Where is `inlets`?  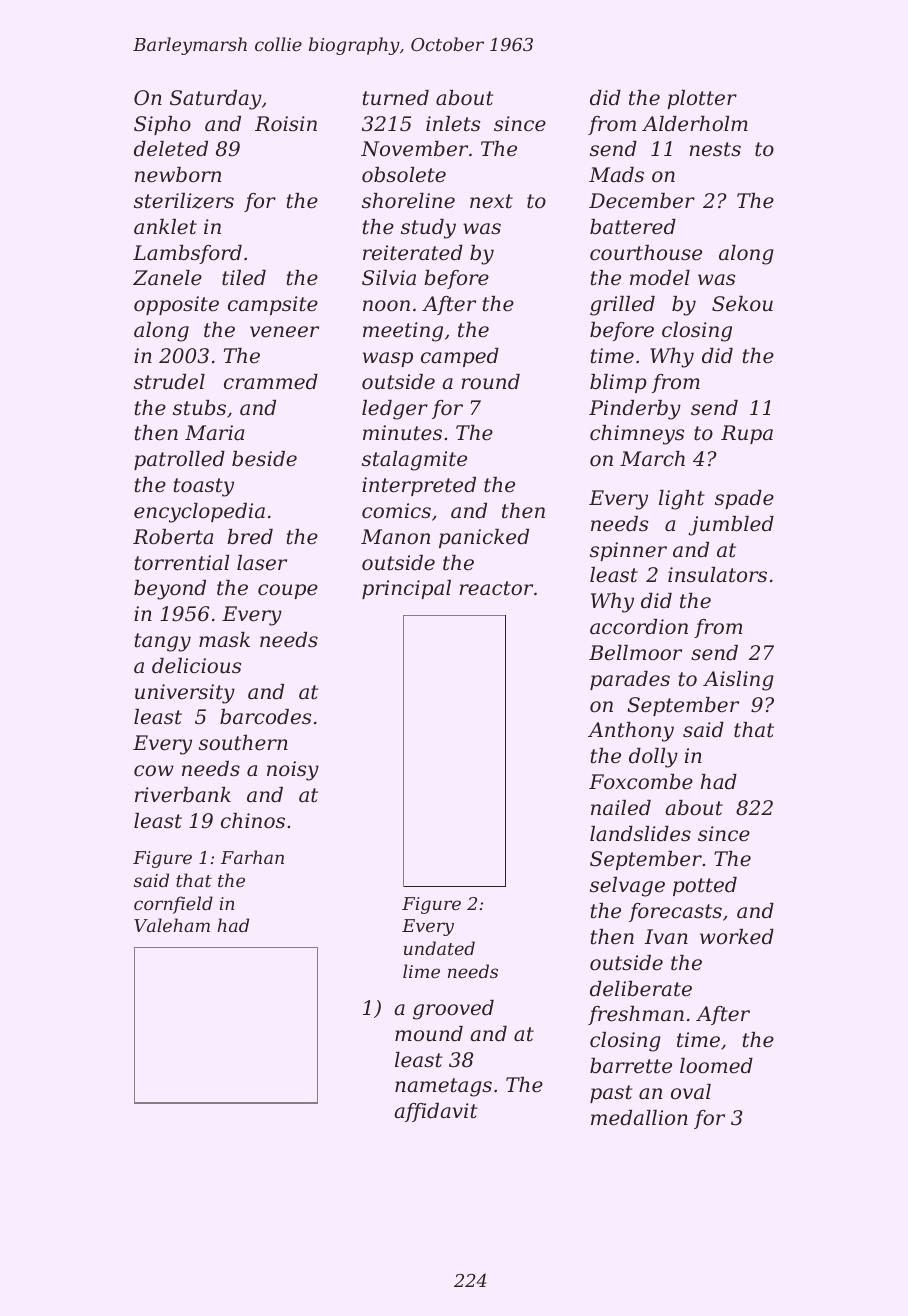 inlets is located at coordinates (453, 124).
